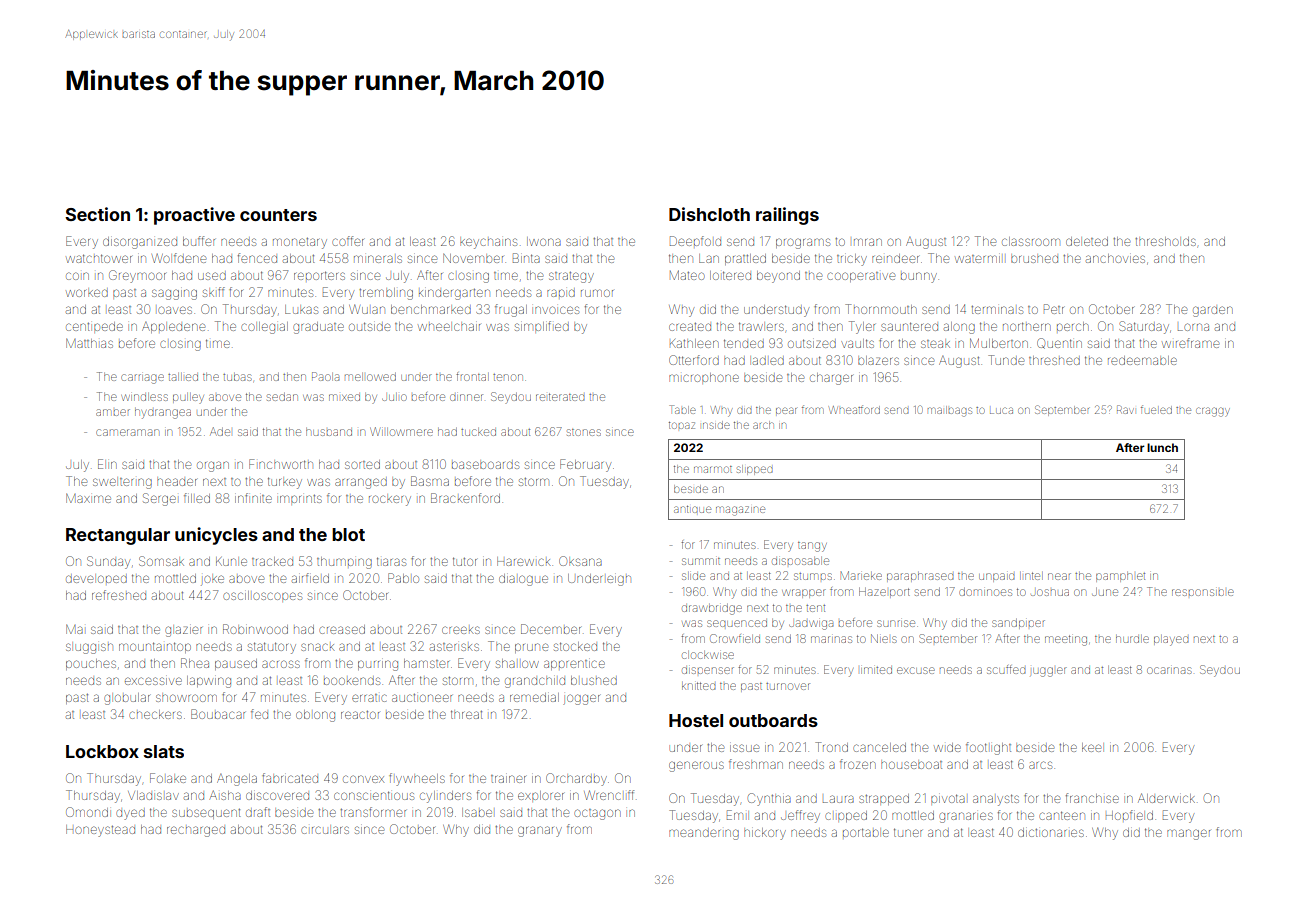 The image size is (1308, 924). What do you see at coordinates (164, 751) in the document?
I see `slats` at bounding box center [164, 751].
